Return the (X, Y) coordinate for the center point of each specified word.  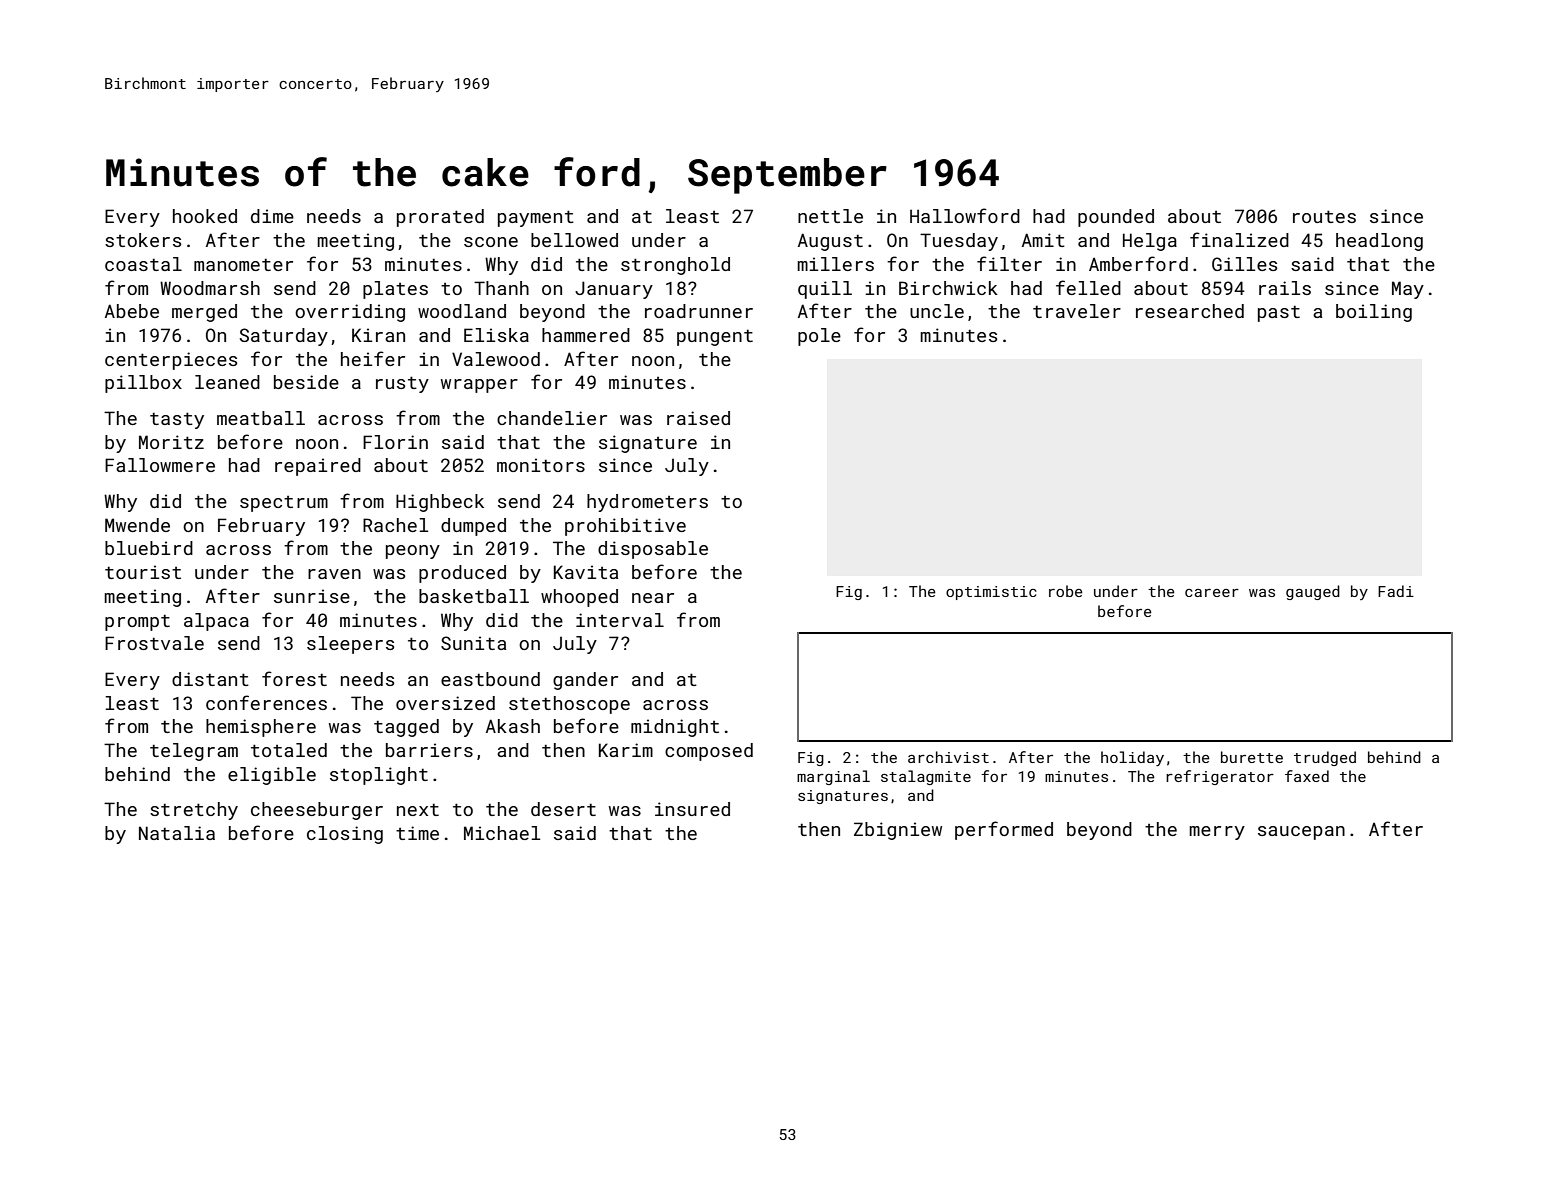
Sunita (473, 643)
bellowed (574, 240)
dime (272, 216)
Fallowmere (160, 465)
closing (345, 835)
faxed (1307, 776)
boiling (1374, 313)
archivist (948, 757)
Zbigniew (898, 831)
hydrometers (647, 503)
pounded (1116, 218)
